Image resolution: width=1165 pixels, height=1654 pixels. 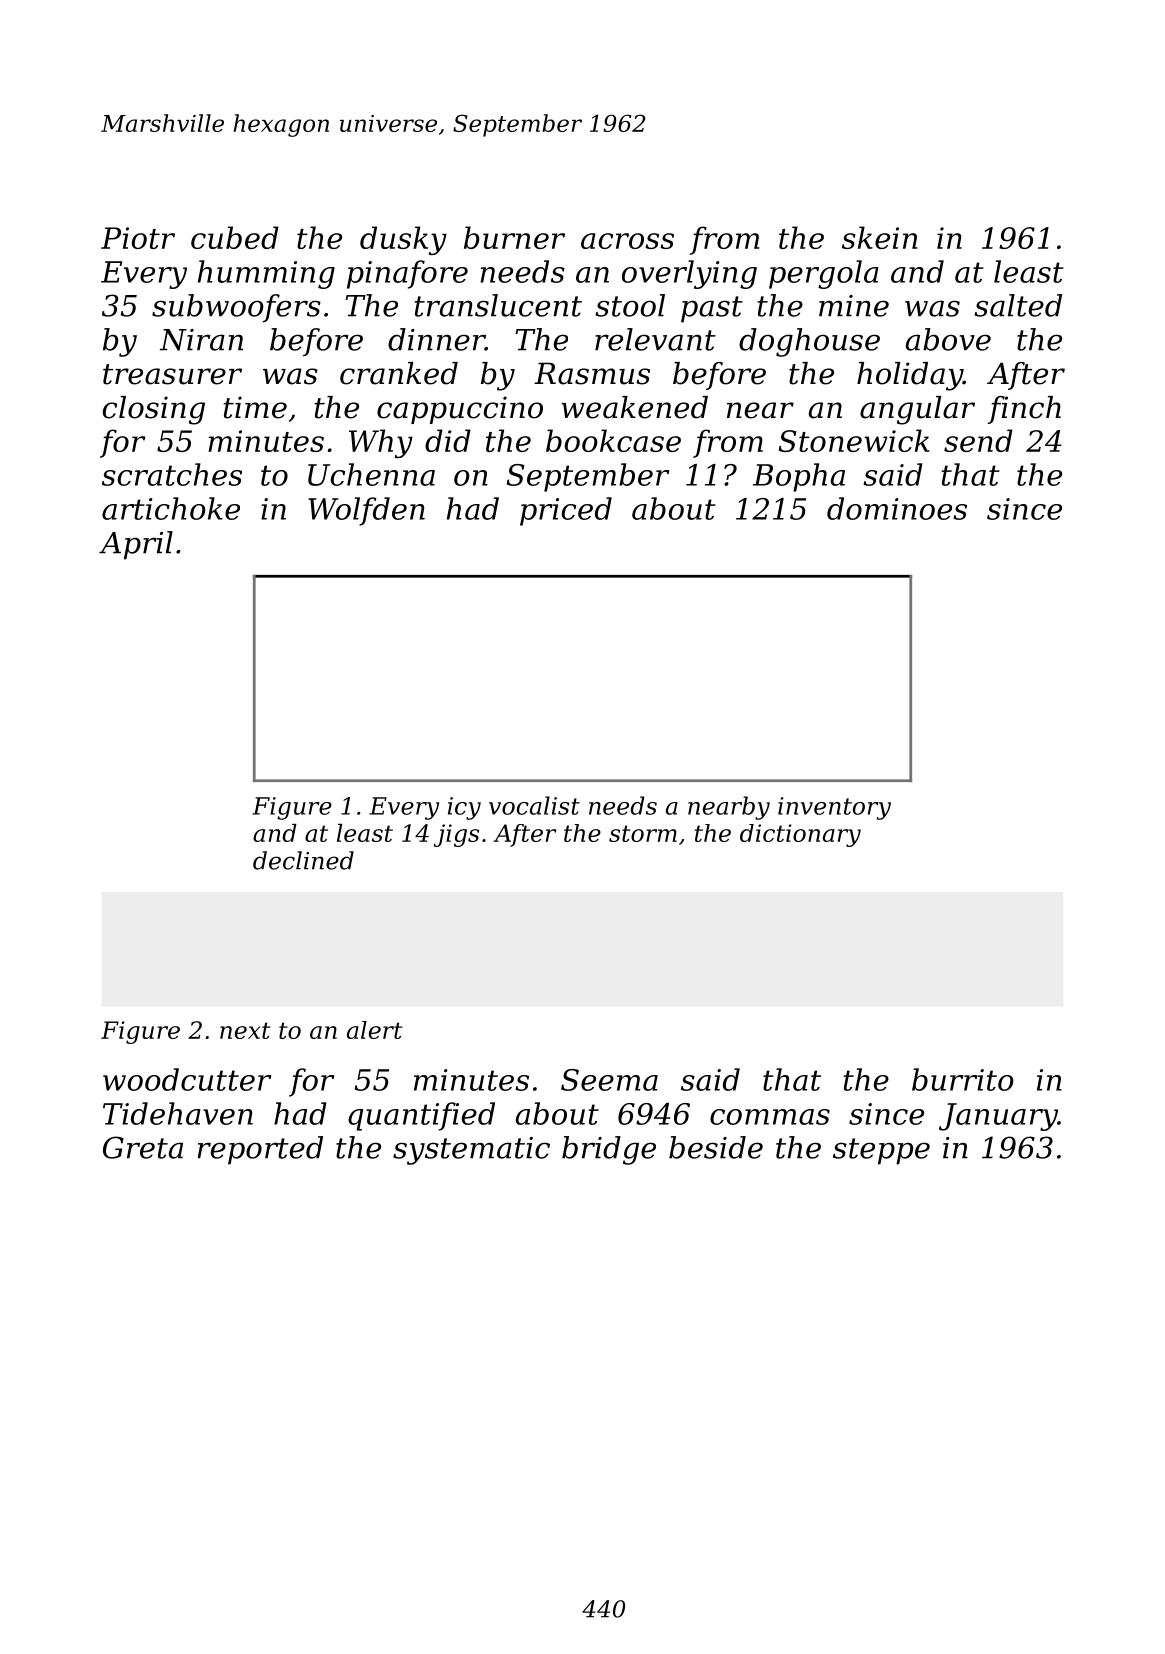 I want to click on cubed, so click(x=235, y=237).
